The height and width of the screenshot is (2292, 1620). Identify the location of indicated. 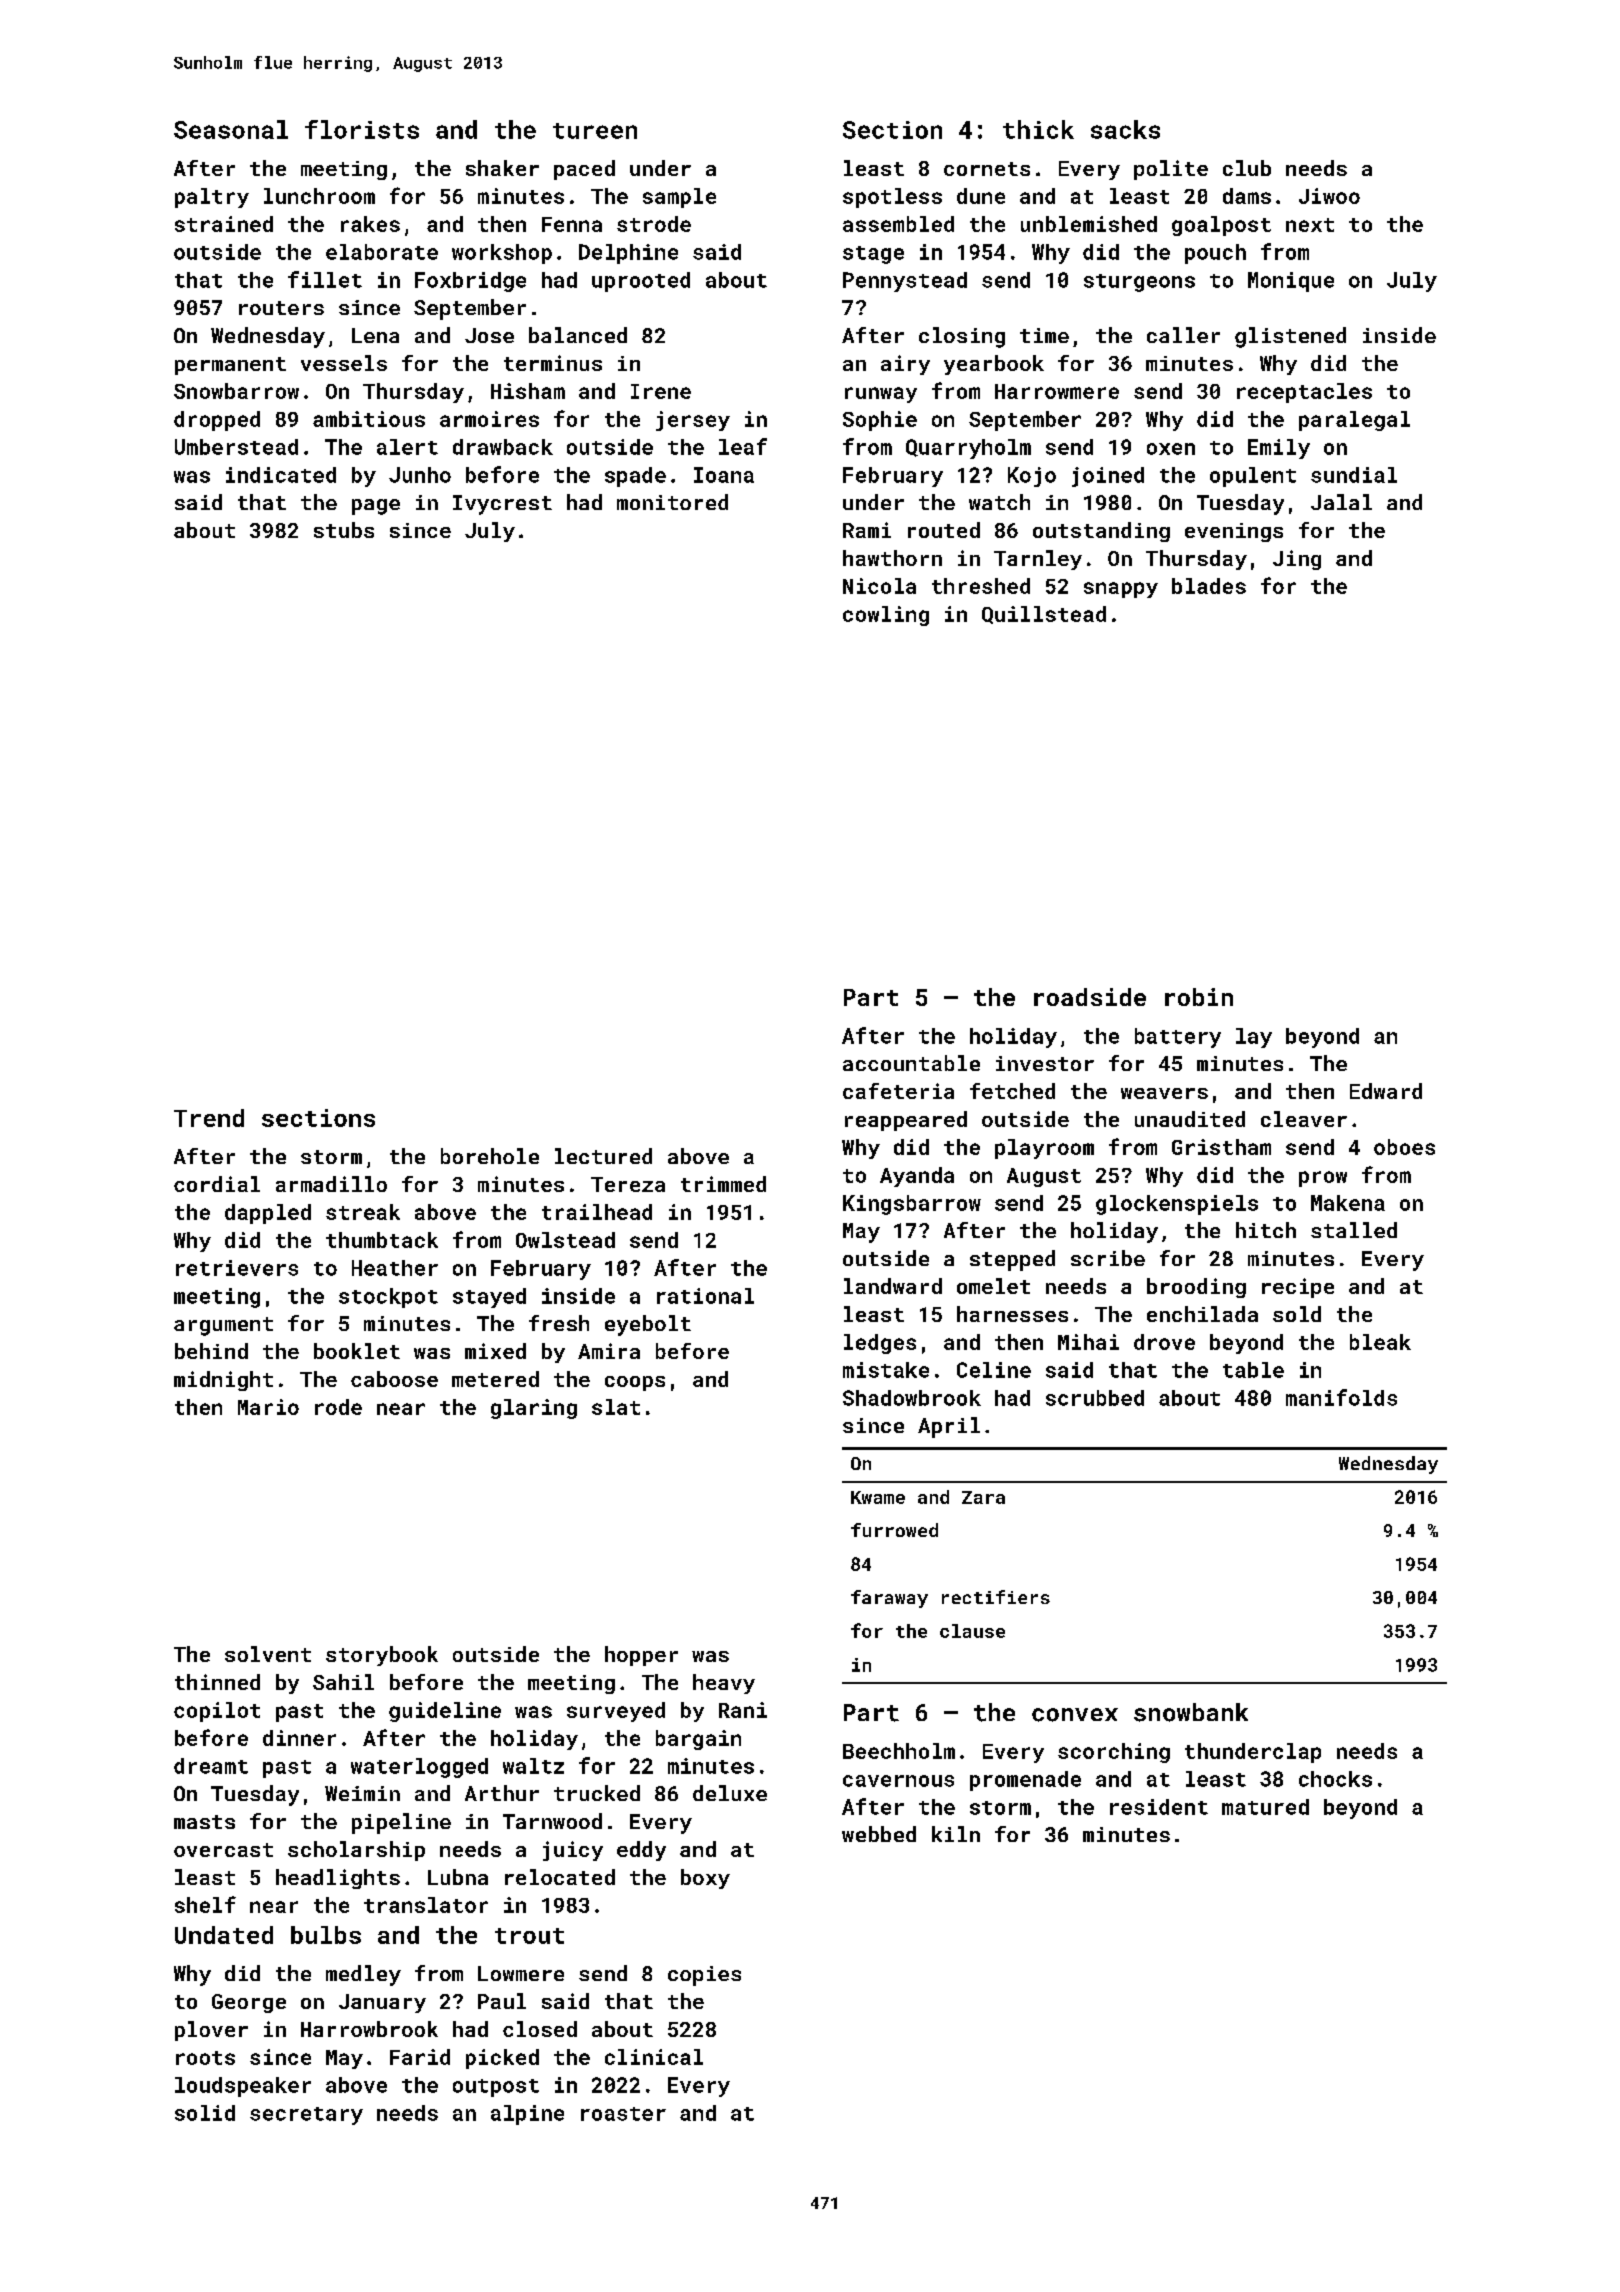
(281, 475).
